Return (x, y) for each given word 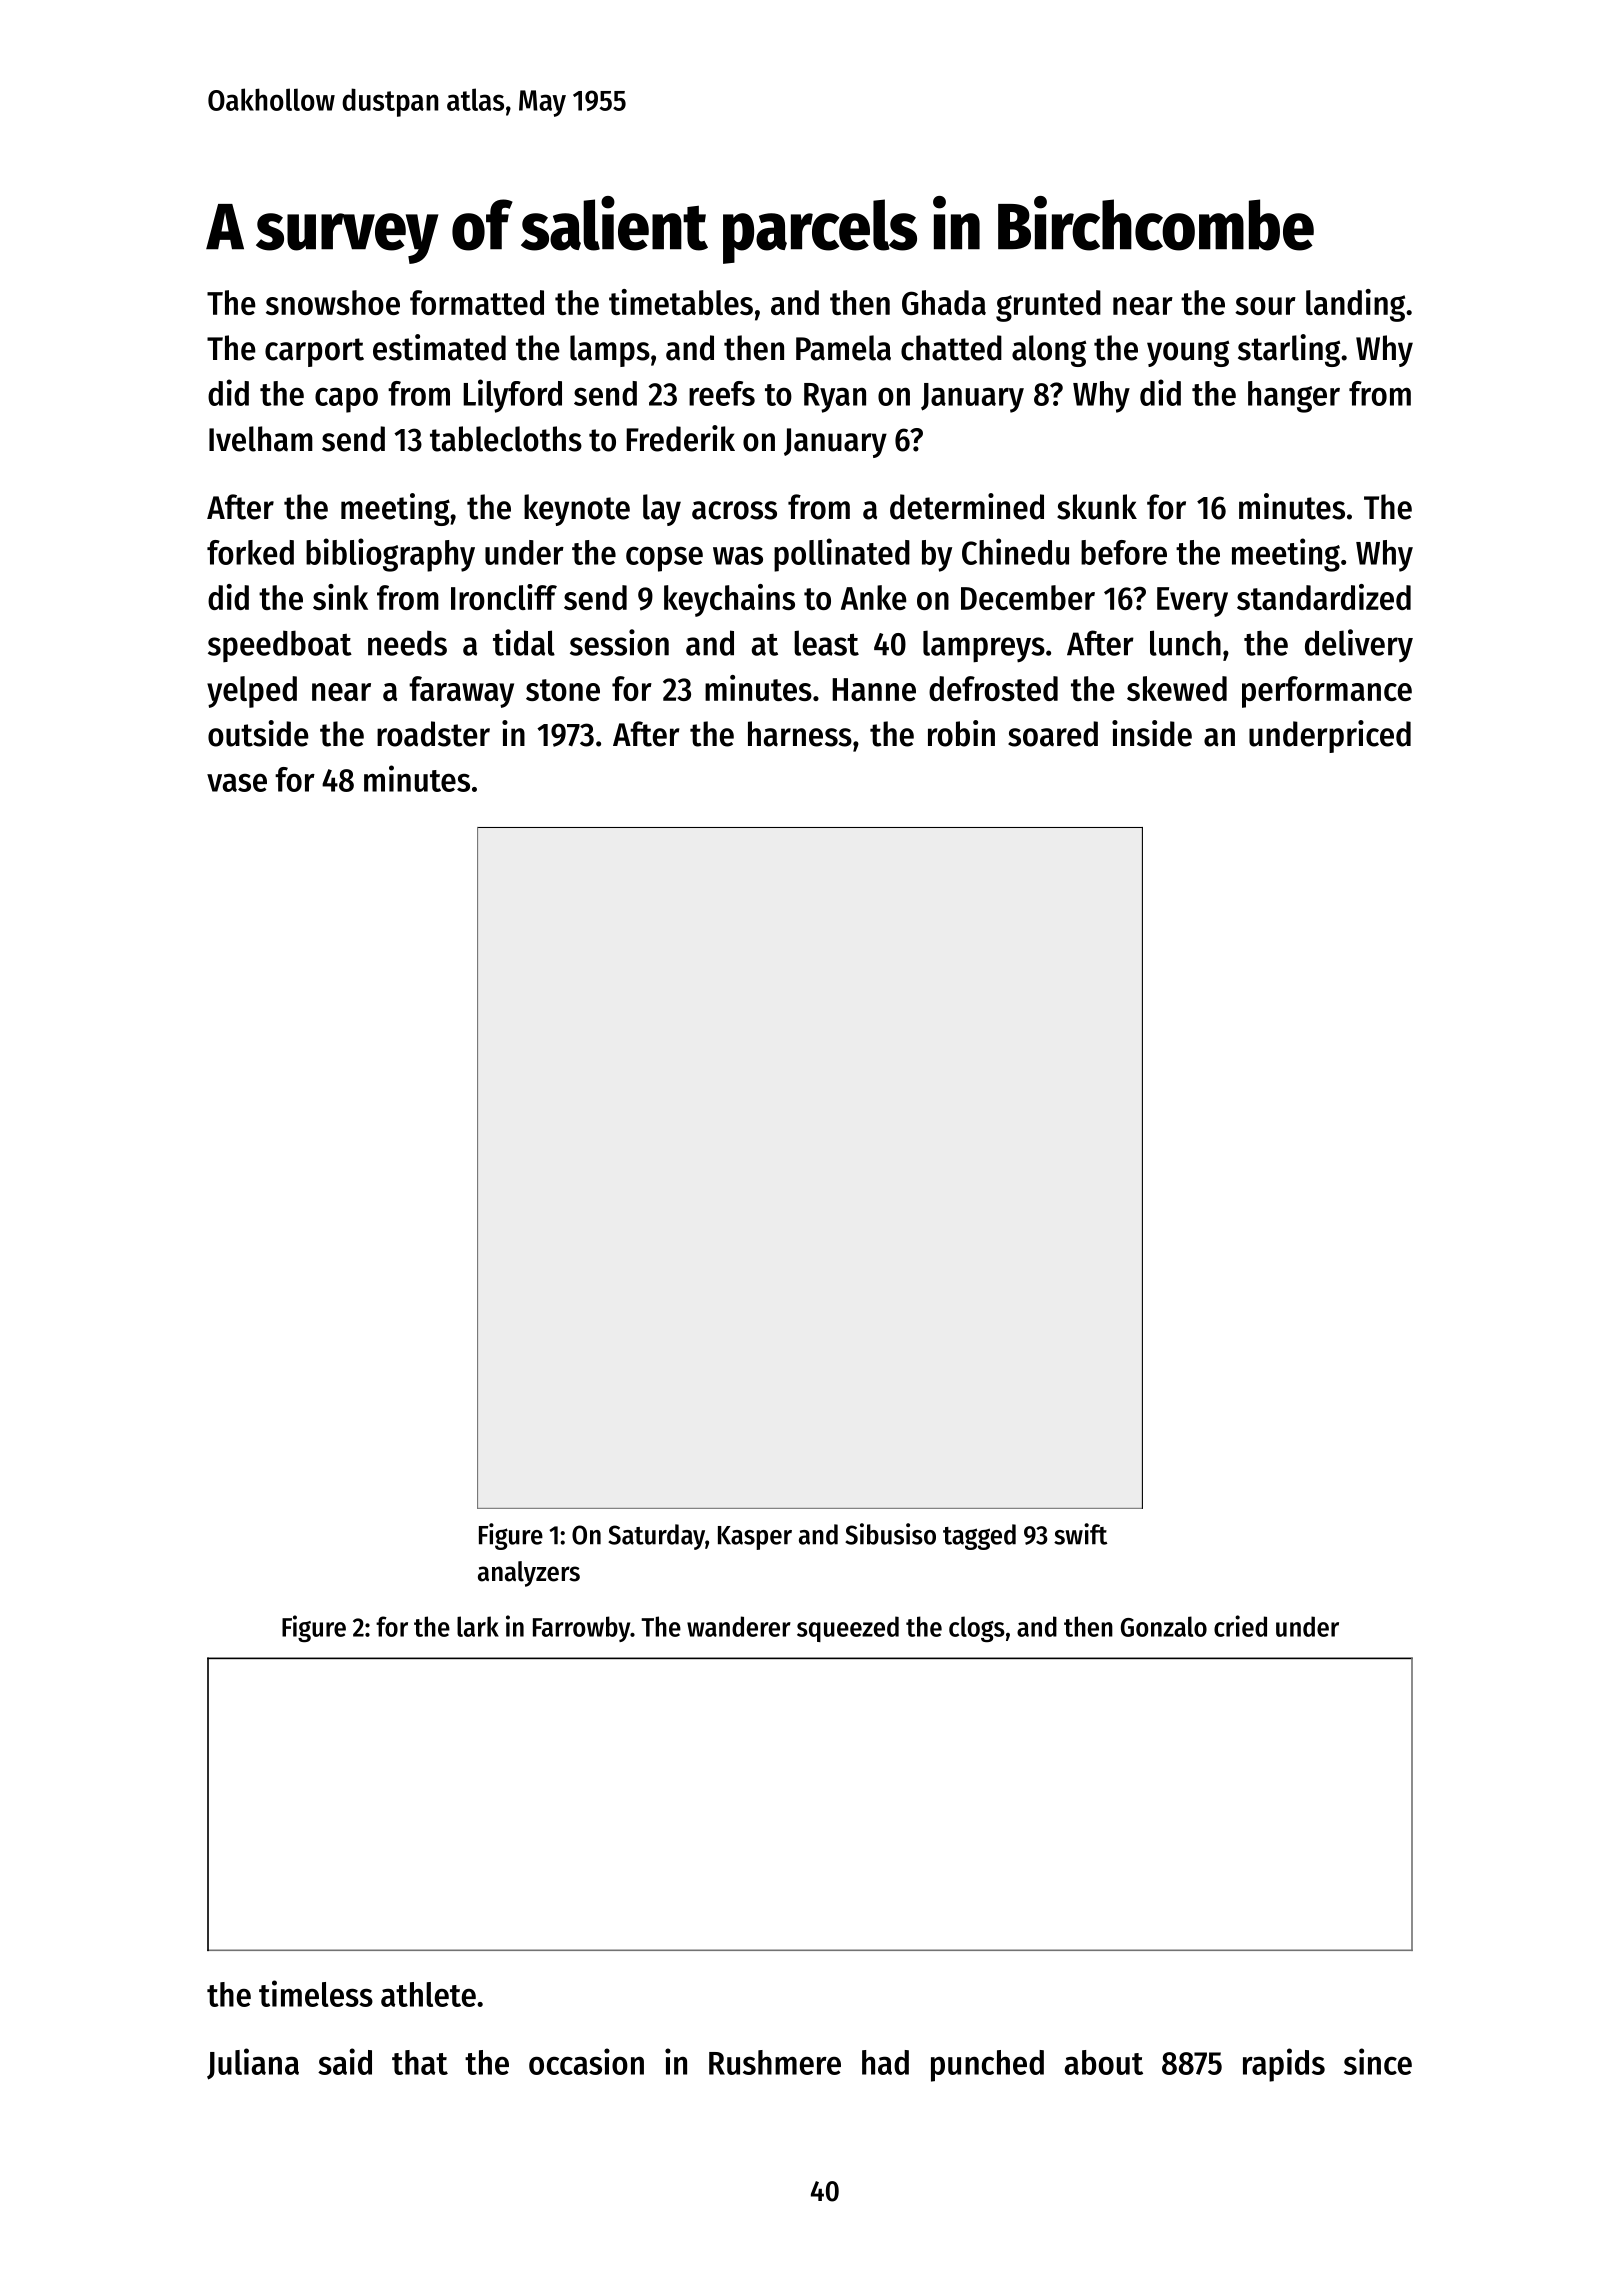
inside (1152, 733)
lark (478, 1626)
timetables (681, 302)
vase (237, 782)
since (1378, 2061)
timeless (316, 1993)
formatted (477, 302)
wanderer (739, 1626)
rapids (1284, 2065)
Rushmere (775, 2062)
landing (1355, 305)
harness (800, 734)
